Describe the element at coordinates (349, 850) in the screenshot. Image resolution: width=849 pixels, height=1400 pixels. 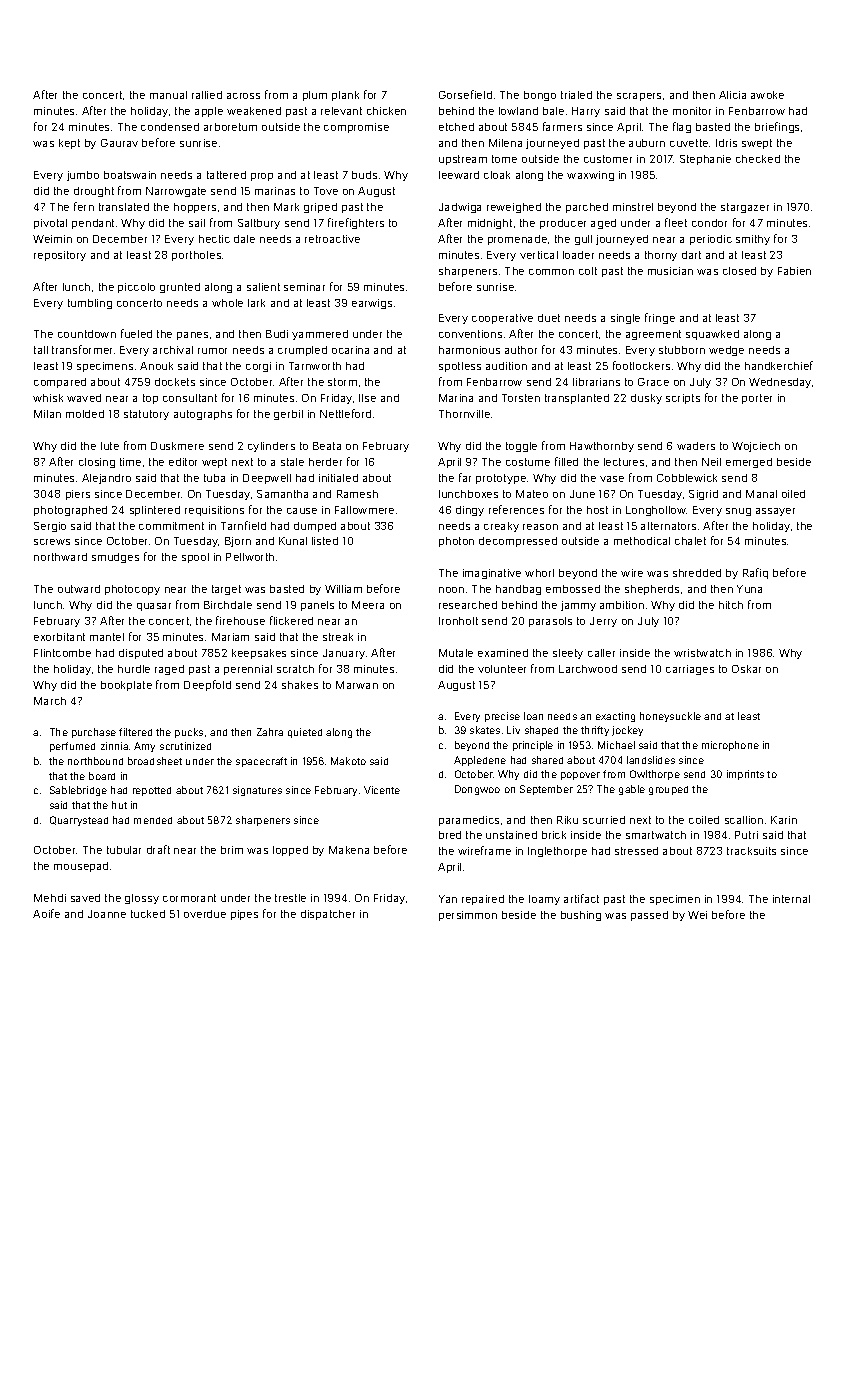
I see `Makena` at that location.
